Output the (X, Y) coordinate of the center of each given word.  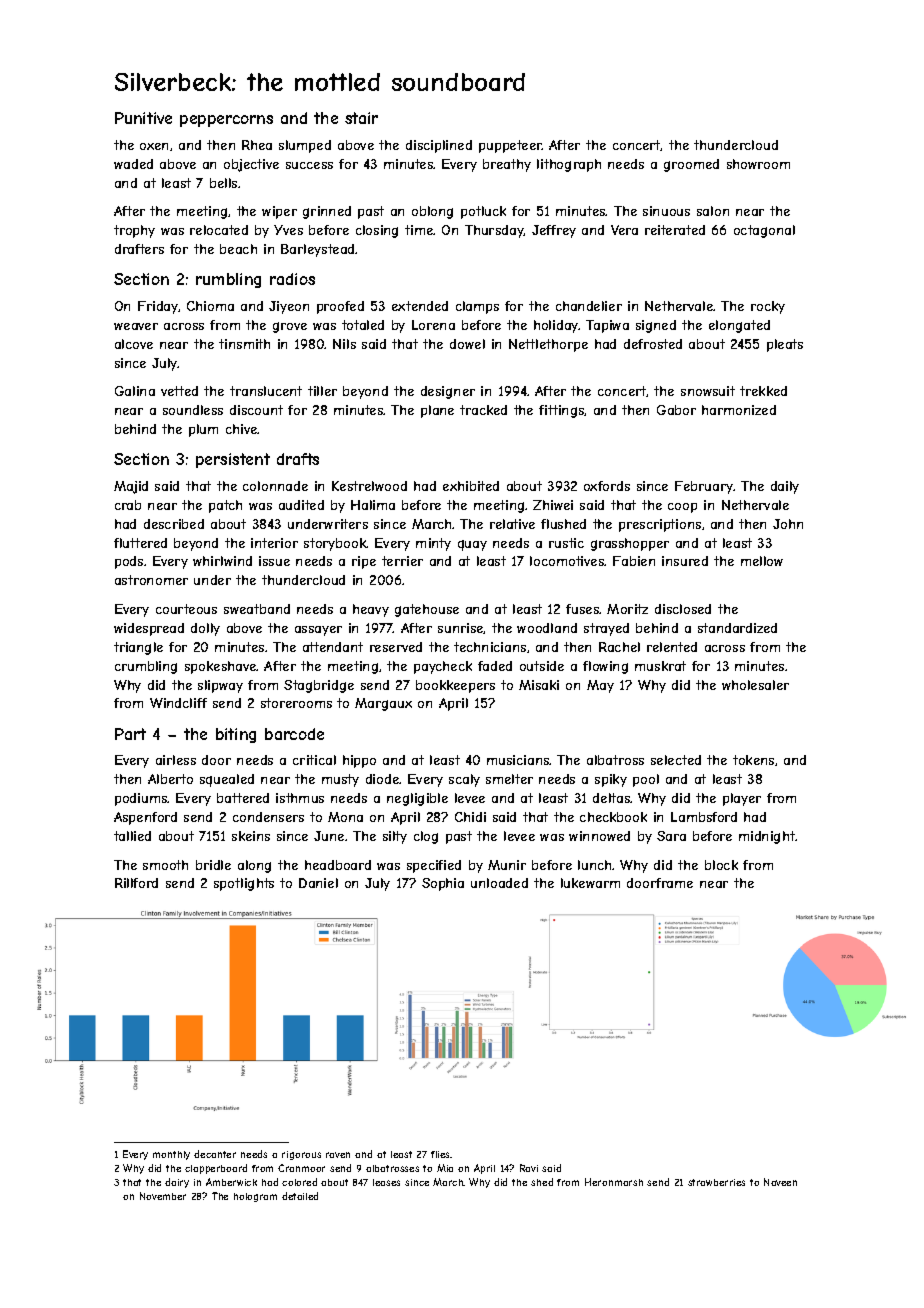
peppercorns (226, 121)
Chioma (210, 306)
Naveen (780, 1182)
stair (361, 118)
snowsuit (708, 391)
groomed (691, 165)
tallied (132, 836)
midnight (767, 837)
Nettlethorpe (548, 345)
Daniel (318, 883)
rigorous (301, 1155)
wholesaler (755, 685)
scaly (464, 780)
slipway (220, 686)
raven (338, 1155)
